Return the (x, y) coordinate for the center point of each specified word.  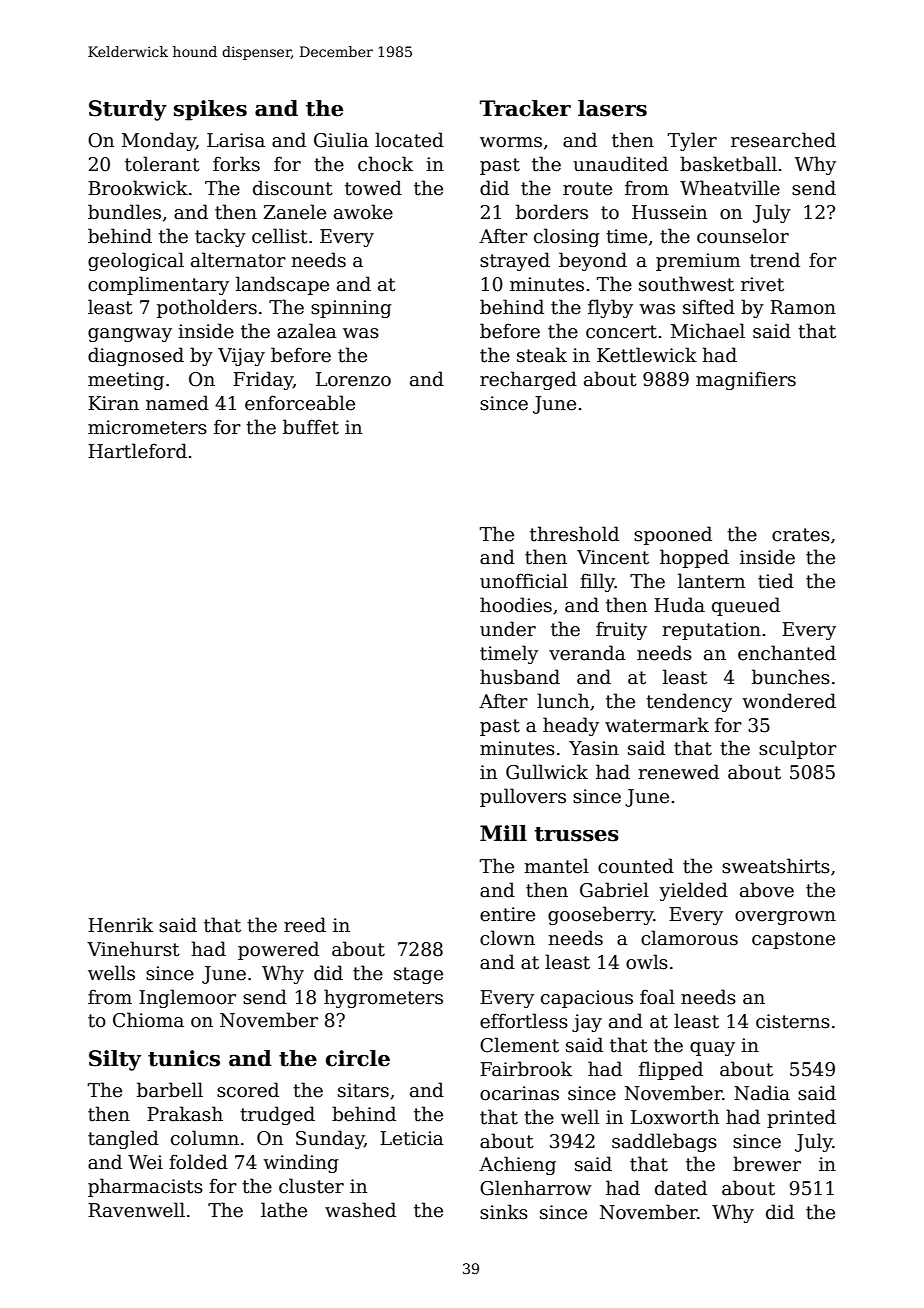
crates (801, 535)
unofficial (524, 581)
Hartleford (137, 451)
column (205, 1138)
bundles (124, 212)
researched (783, 140)
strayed (515, 261)
